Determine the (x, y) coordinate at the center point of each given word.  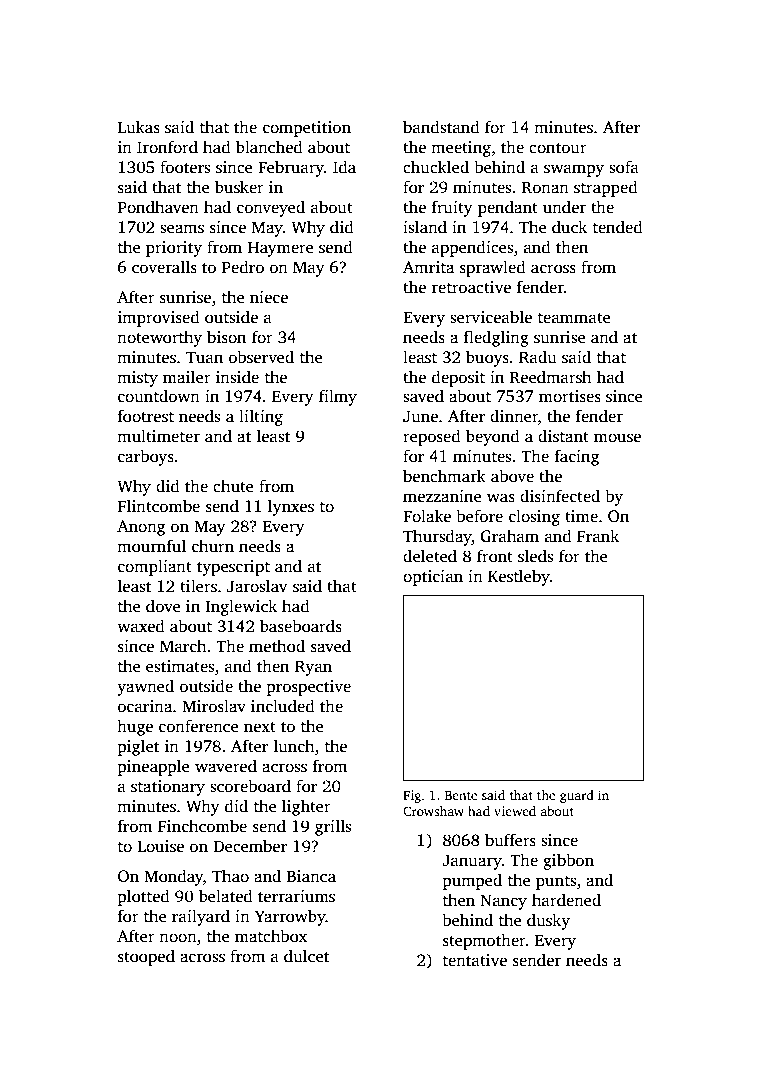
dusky (548, 921)
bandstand (441, 127)
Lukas (139, 127)
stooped (146, 957)
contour (558, 148)
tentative (475, 960)
